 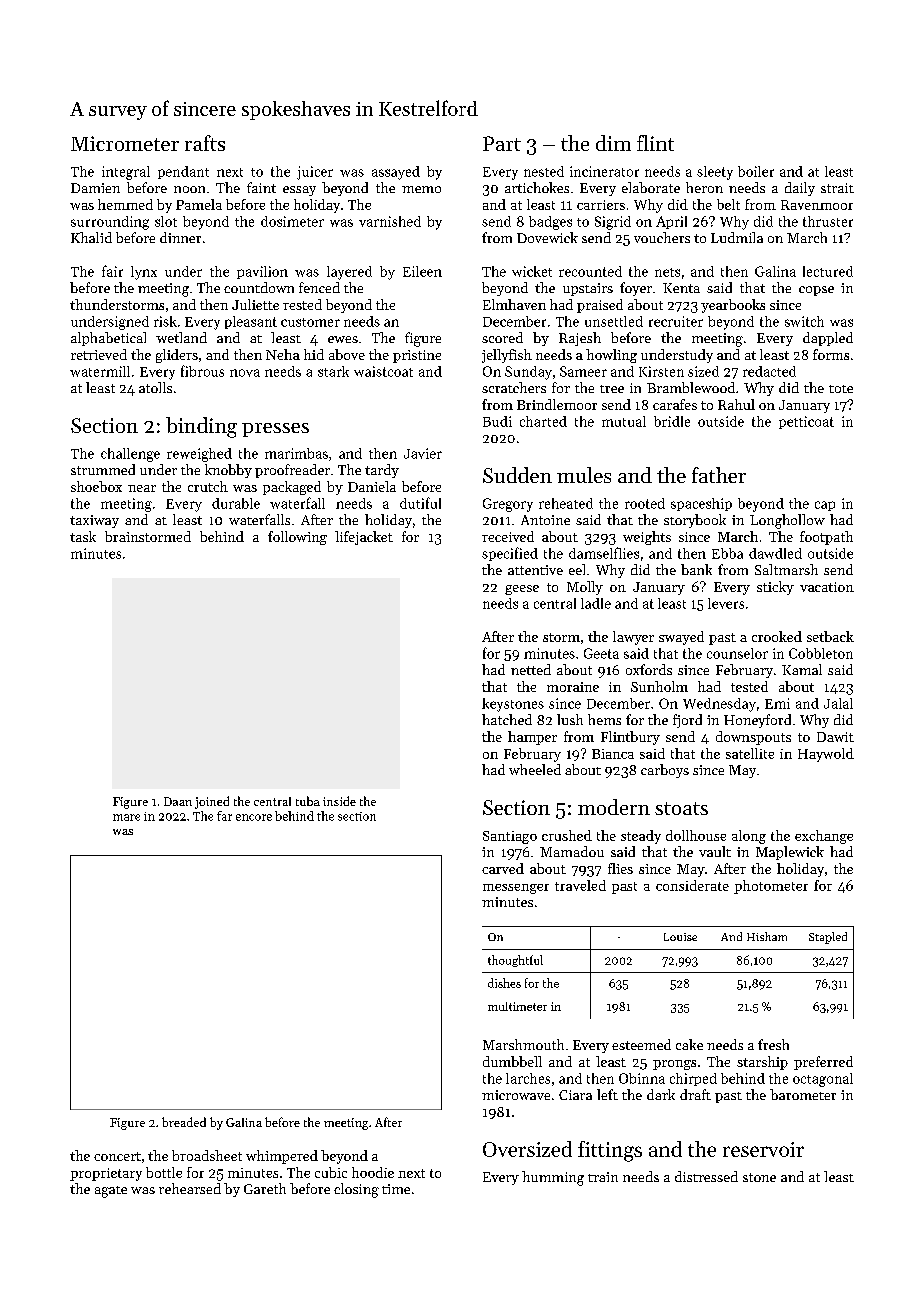 What do you see at coordinates (396, 173) in the screenshot?
I see `assayed` at bounding box center [396, 173].
